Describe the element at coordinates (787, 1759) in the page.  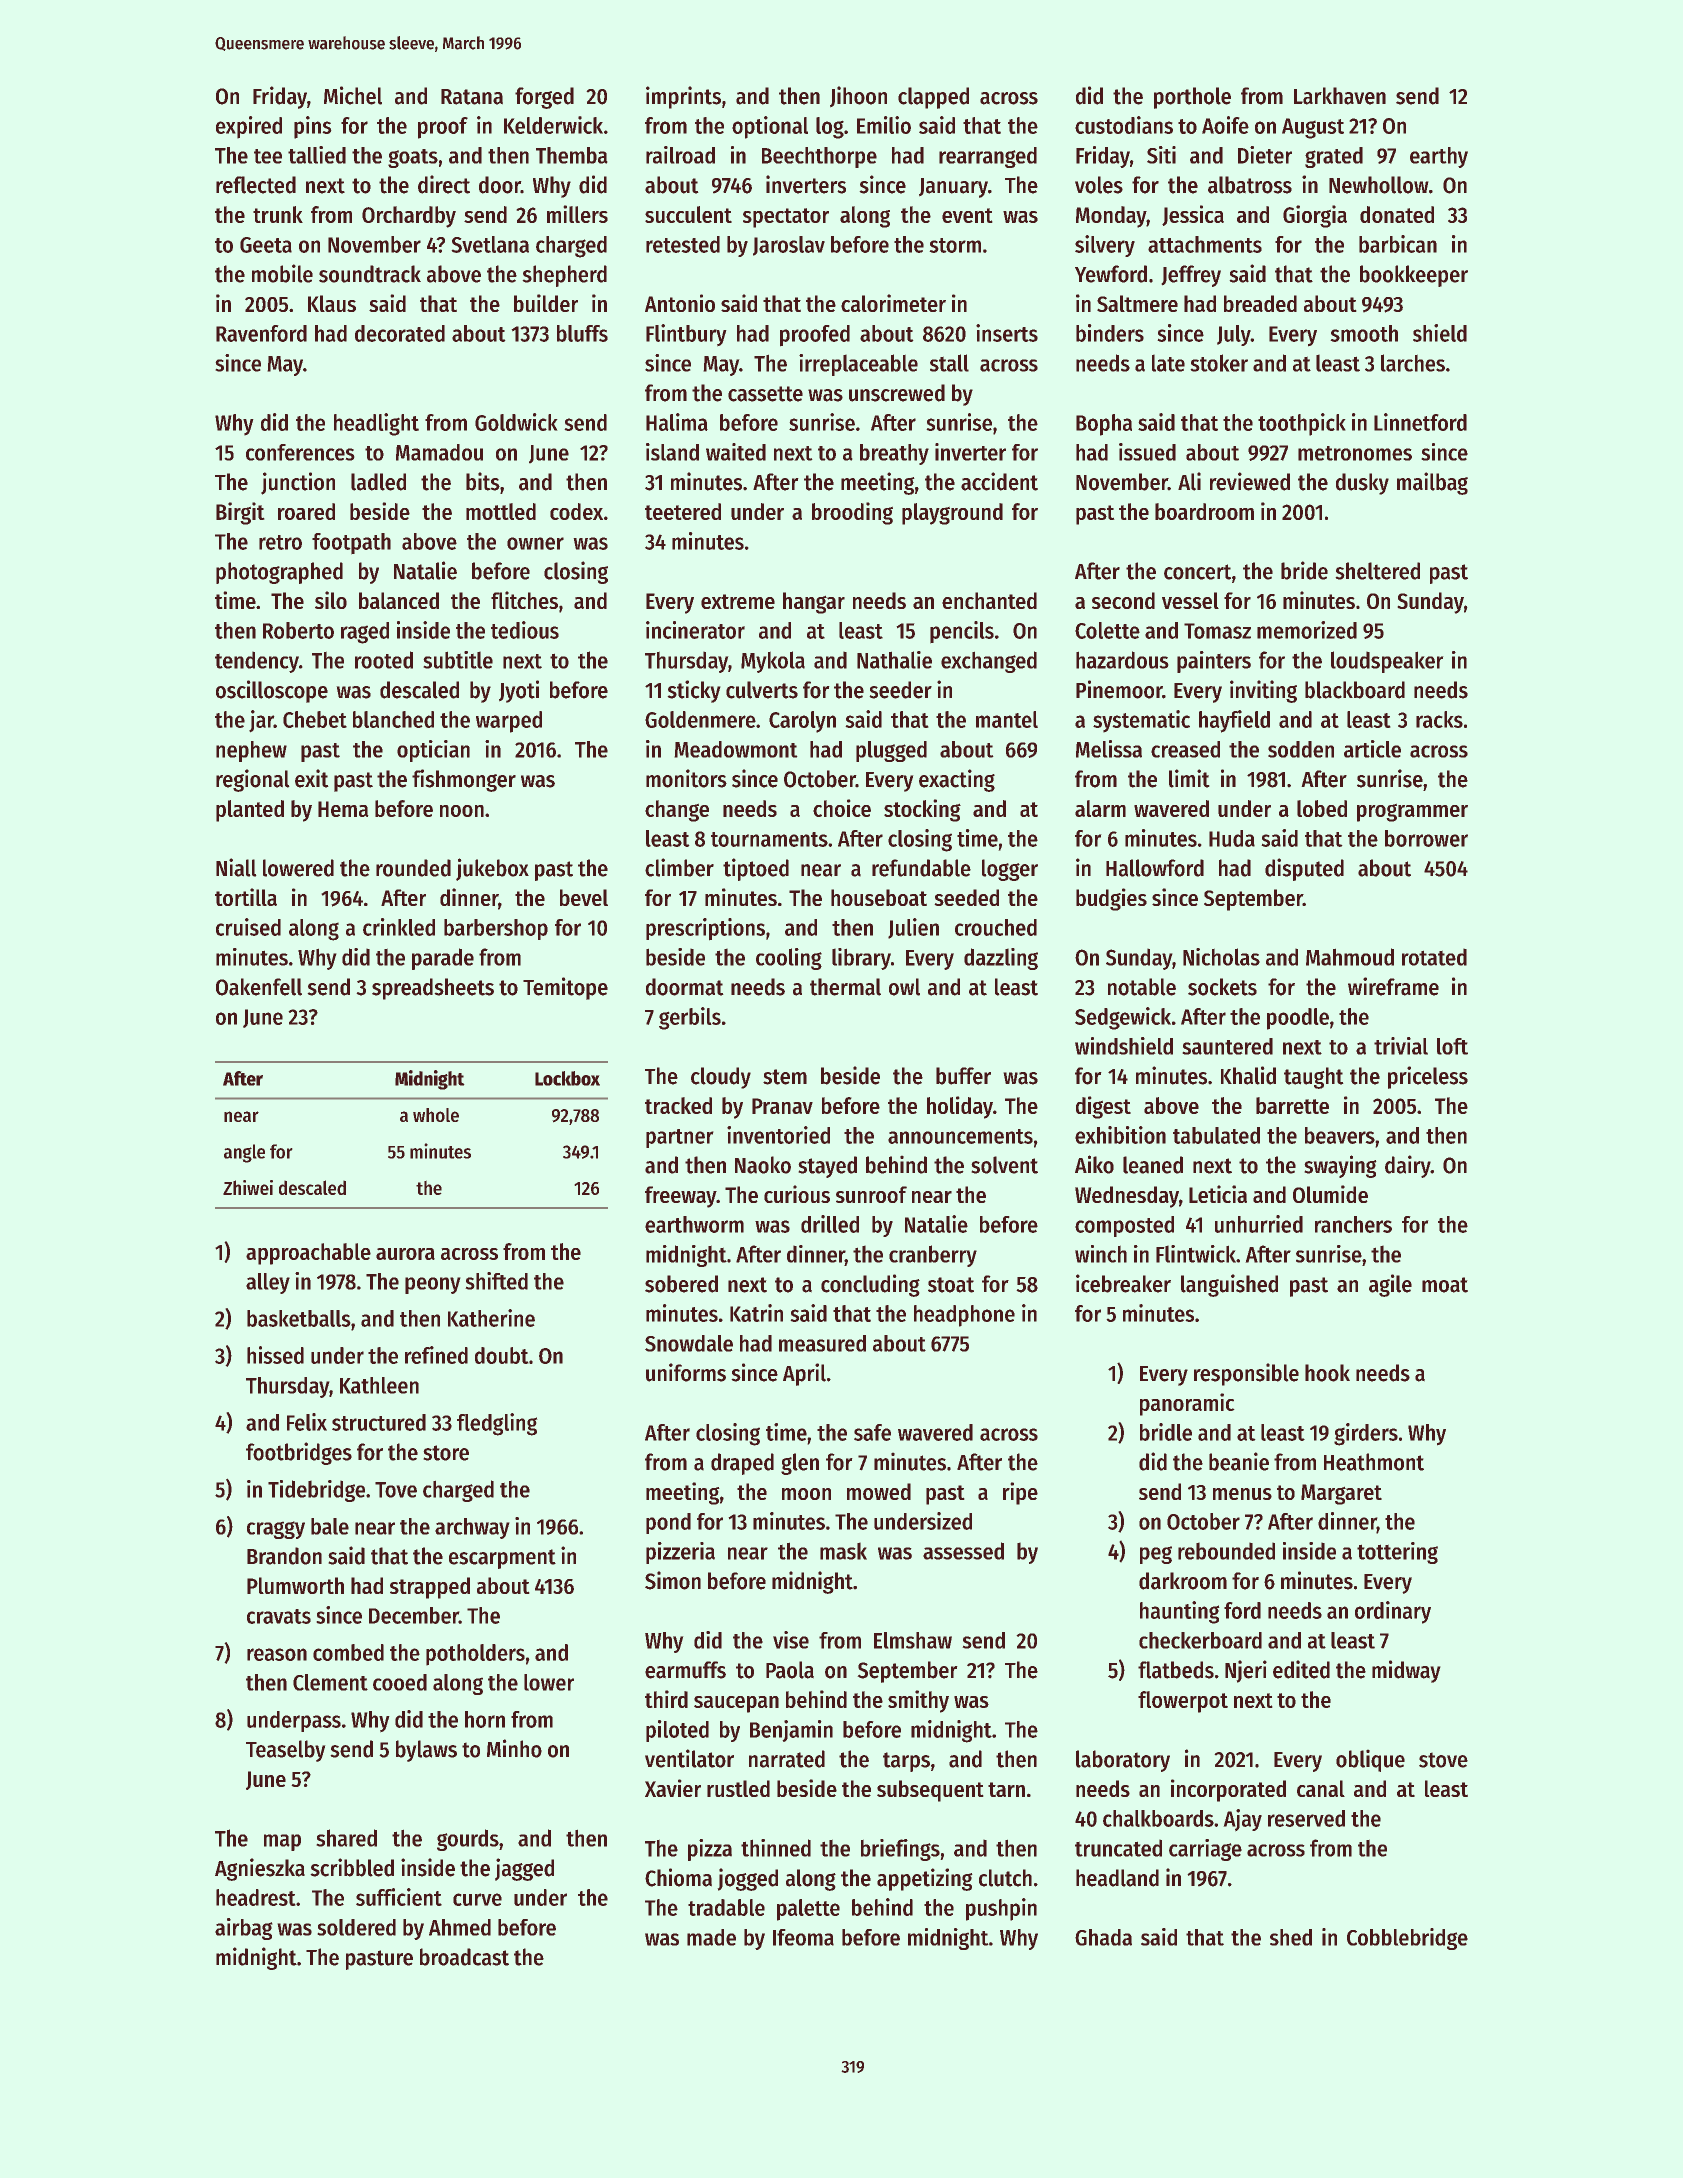
I see `narrated` at that location.
